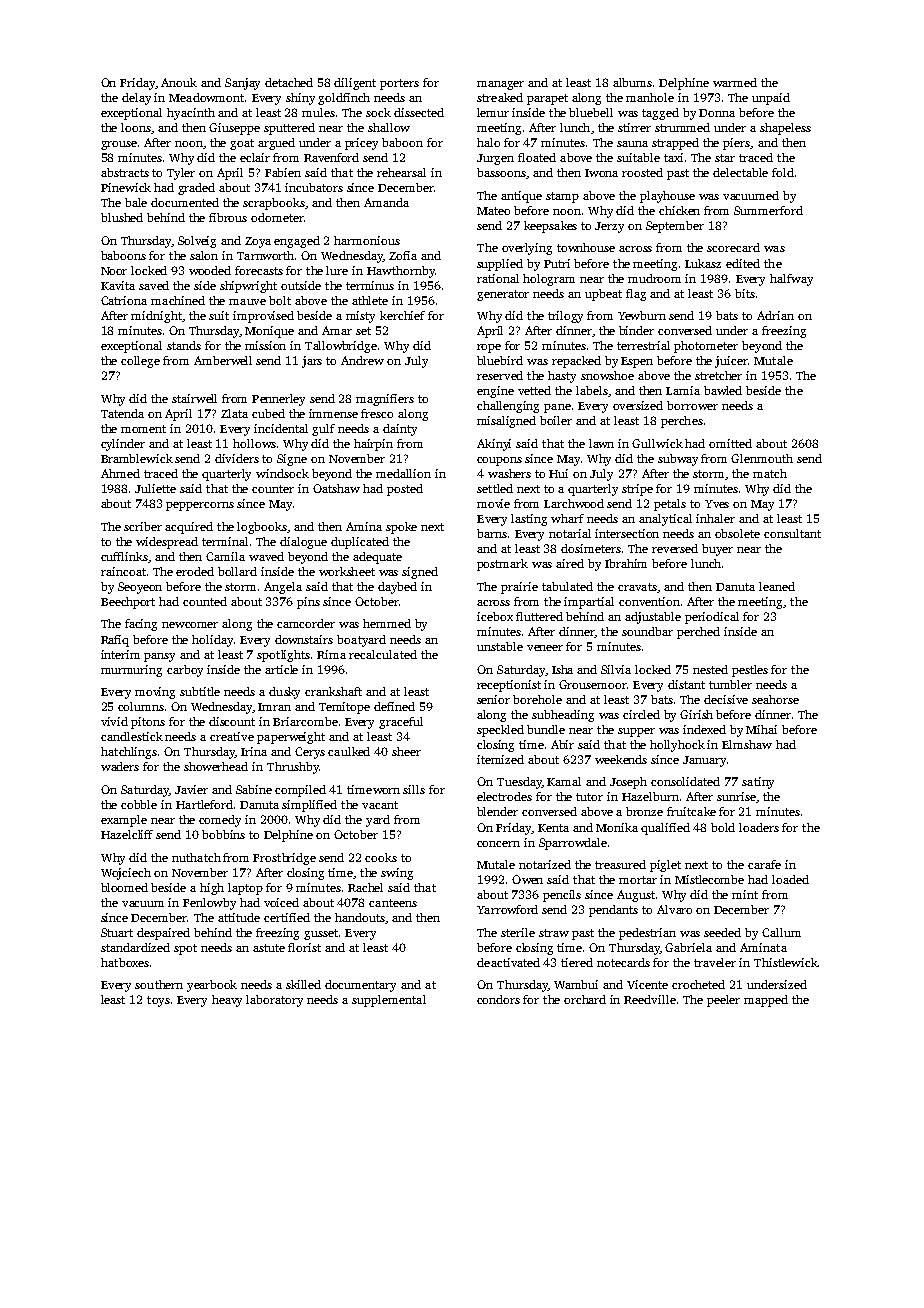 The width and height of the screenshot is (924, 1308). Describe the element at coordinates (259, 270) in the screenshot. I see `forecasts` at that location.
